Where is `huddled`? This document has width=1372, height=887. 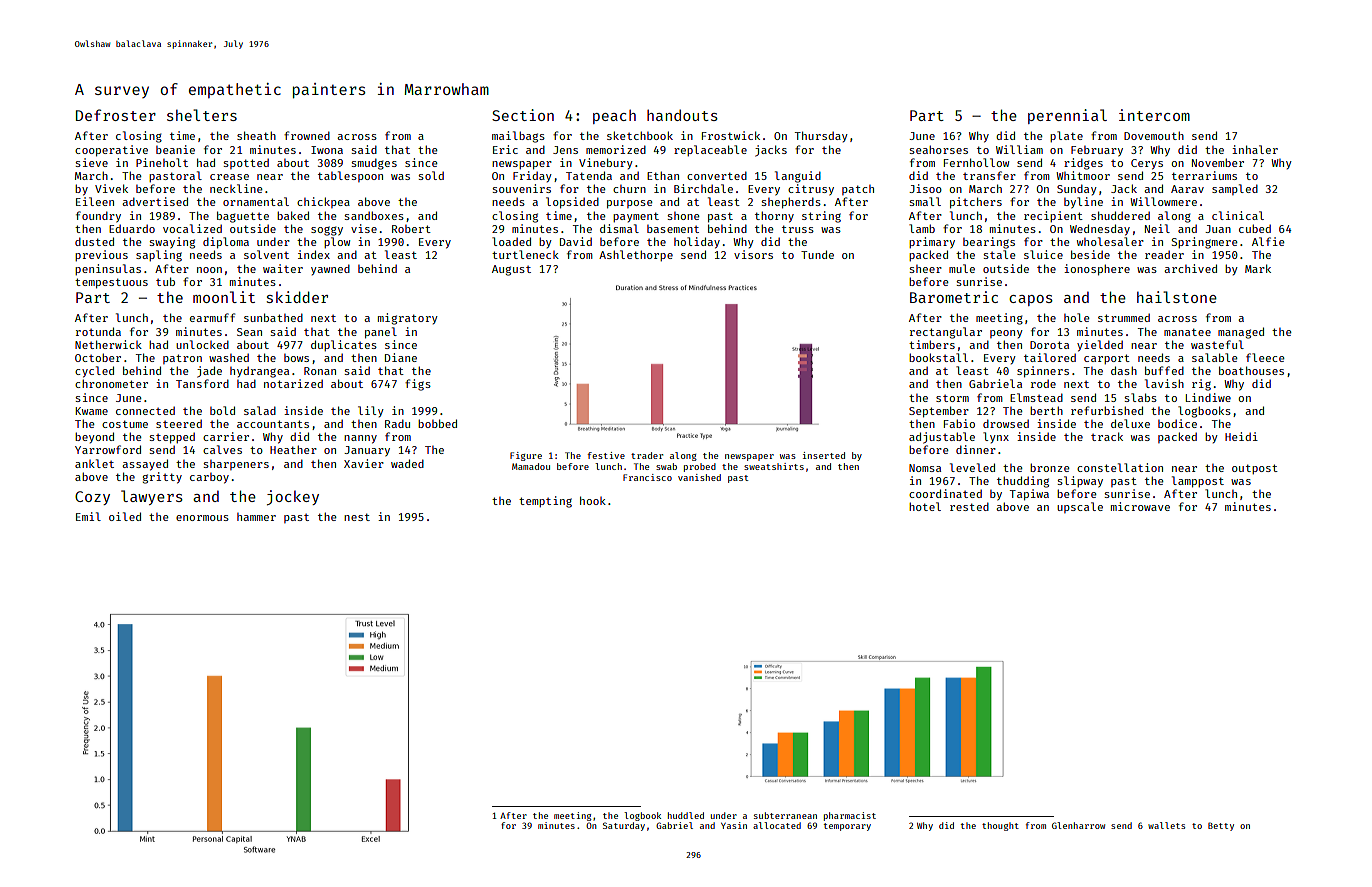
huddled is located at coordinates (686, 815).
